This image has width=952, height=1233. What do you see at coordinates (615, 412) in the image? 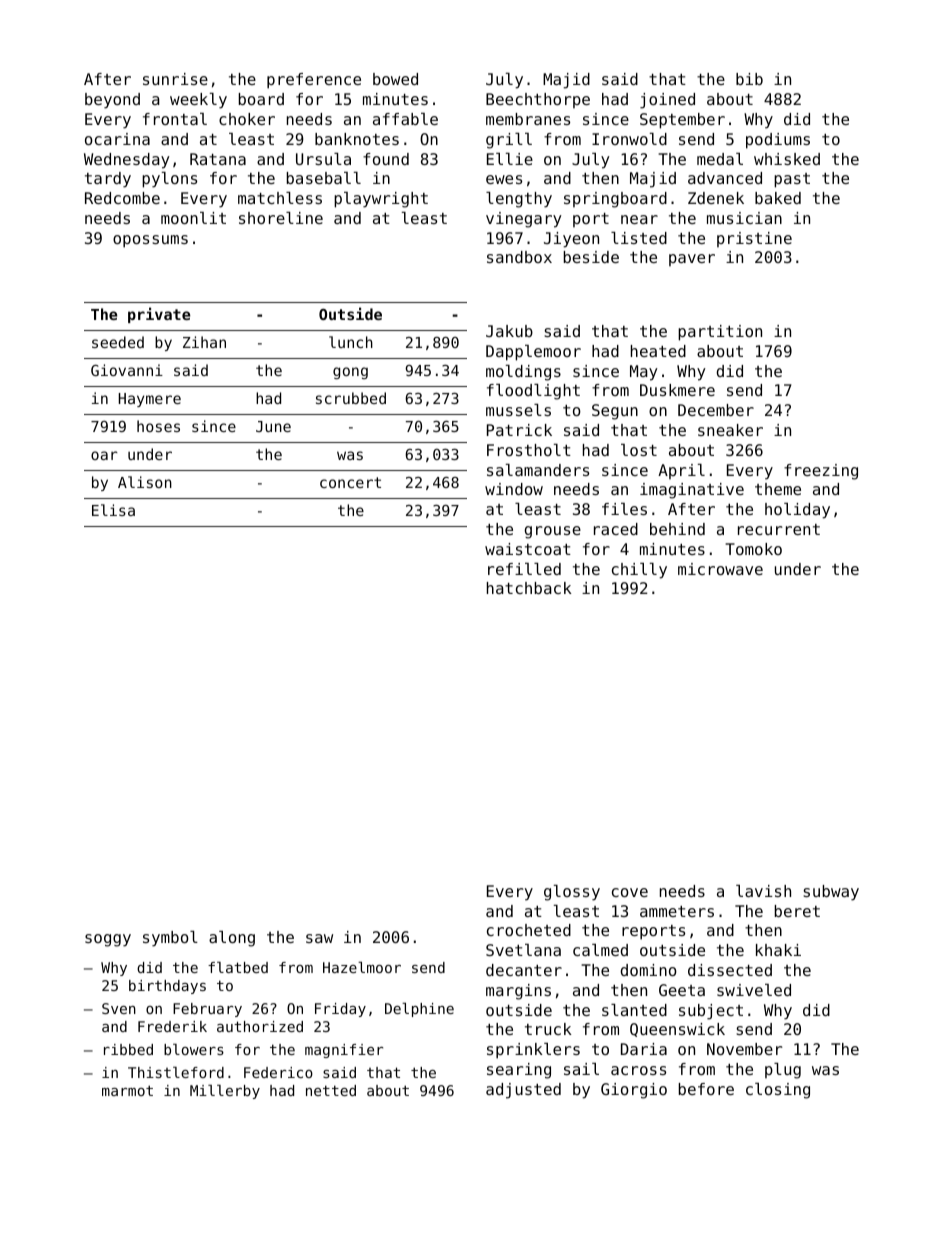
I see `Segun` at bounding box center [615, 412].
